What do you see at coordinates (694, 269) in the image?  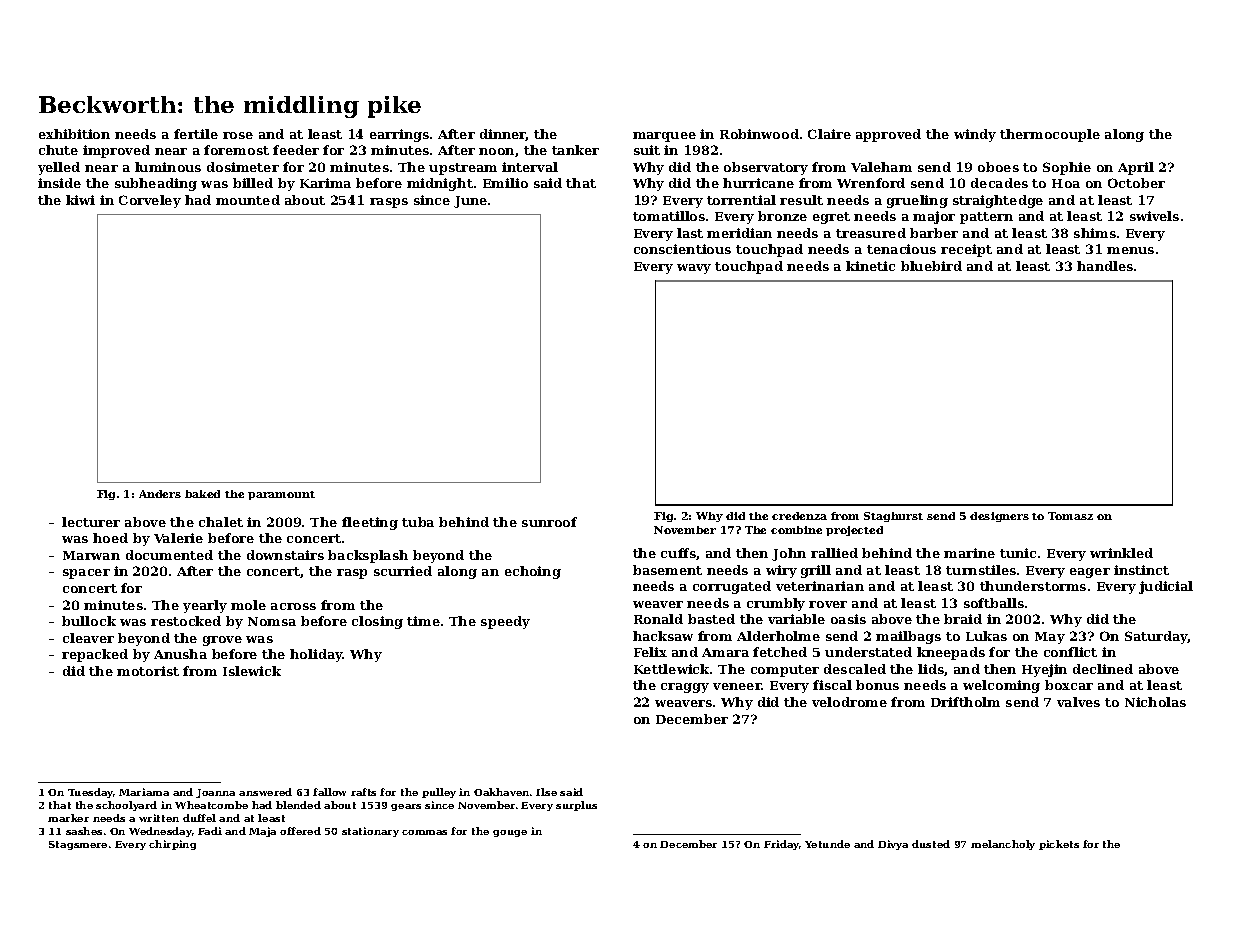 I see `wavy` at bounding box center [694, 269].
